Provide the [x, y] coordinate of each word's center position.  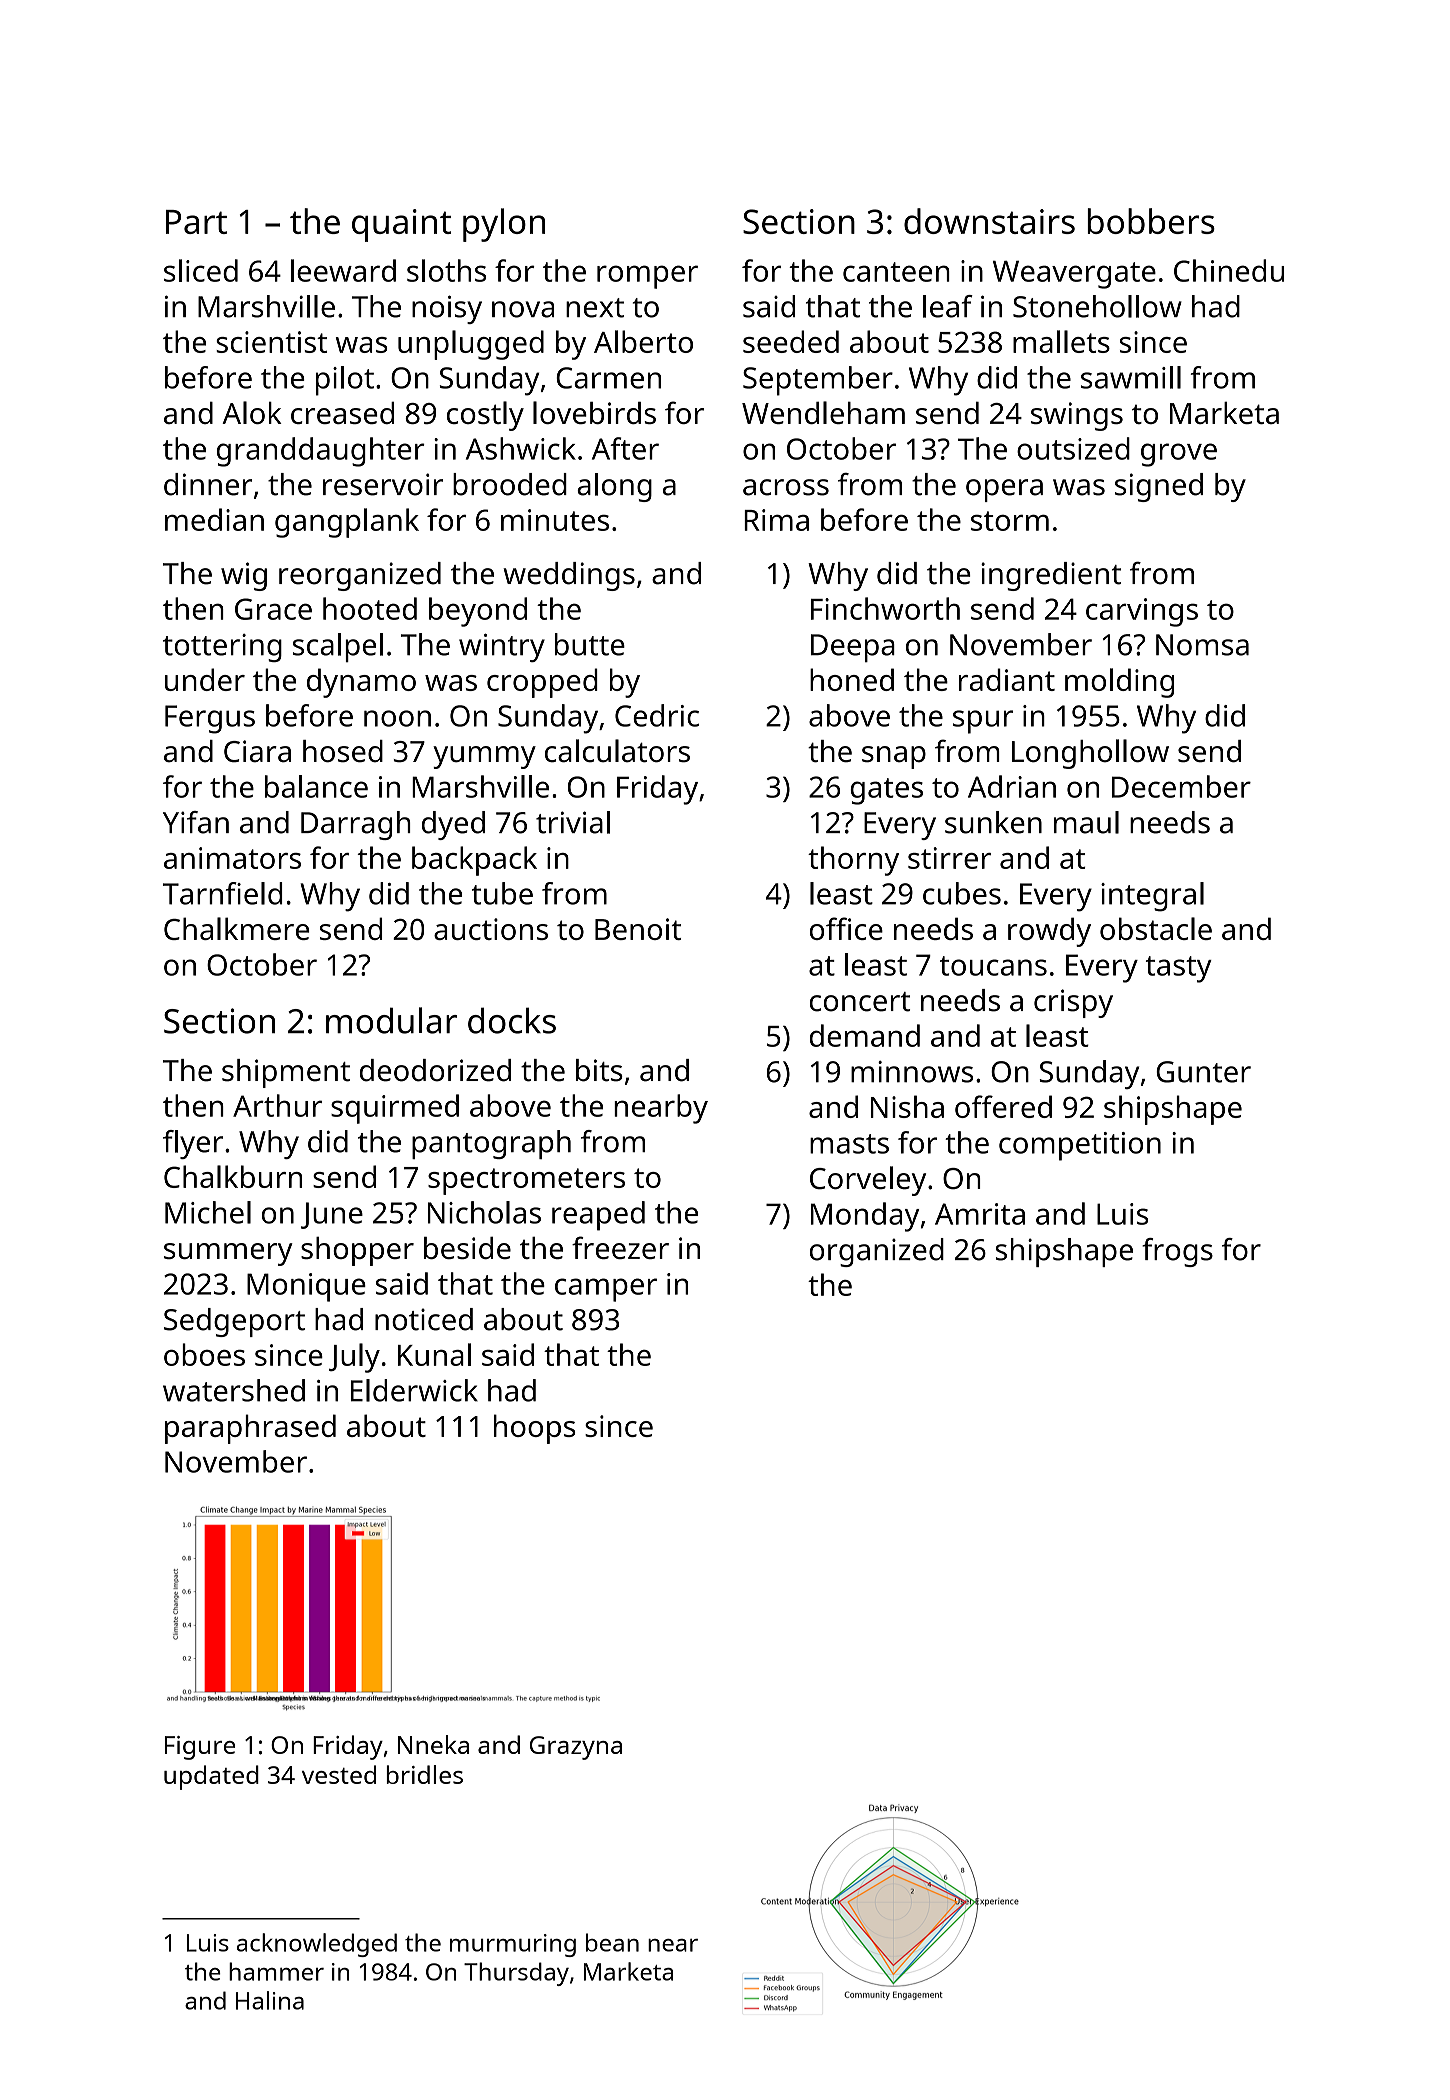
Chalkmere [237, 928]
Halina [270, 2000]
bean [612, 1942]
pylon [504, 225]
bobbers [1151, 221]
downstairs [989, 221]
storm [1010, 521]
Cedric [657, 715]
